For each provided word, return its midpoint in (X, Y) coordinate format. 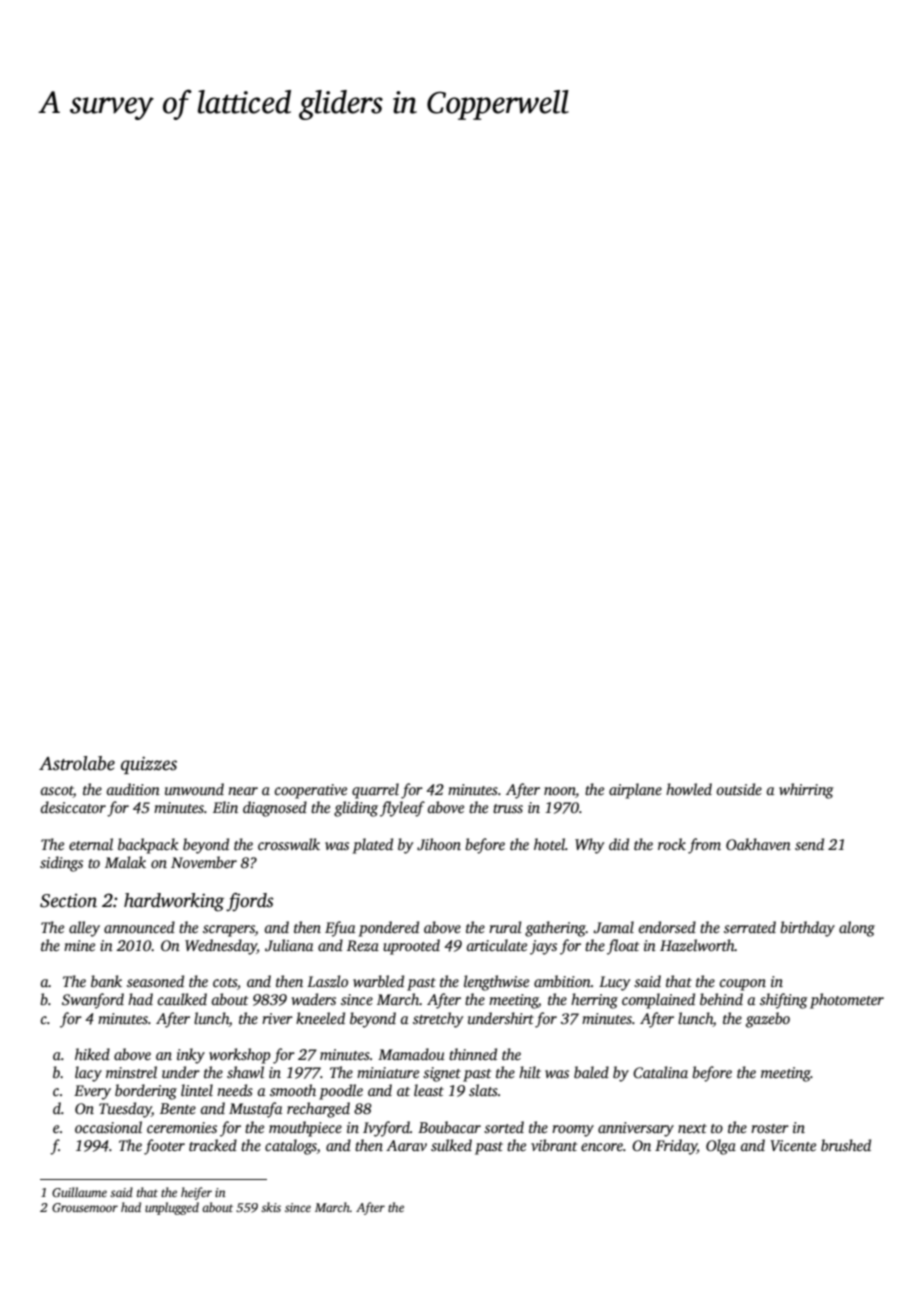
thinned (473, 1054)
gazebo (768, 1020)
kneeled (320, 1018)
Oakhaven (758, 844)
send (809, 844)
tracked (213, 1145)
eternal (91, 844)
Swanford (93, 1001)
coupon (743, 985)
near (243, 791)
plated (373, 846)
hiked (92, 1054)
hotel (549, 844)
